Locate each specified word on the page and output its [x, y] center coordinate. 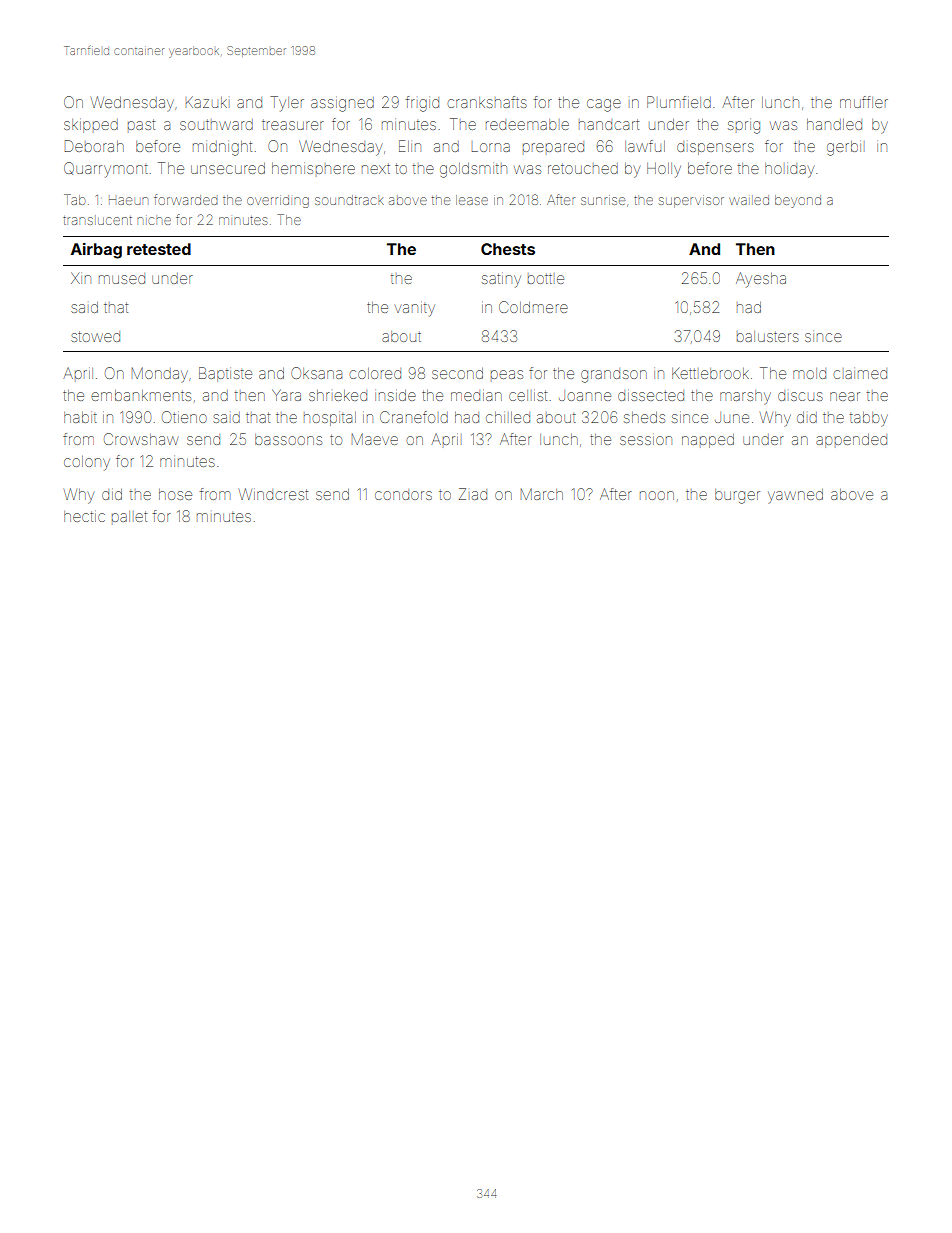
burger [737, 496]
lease [472, 200]
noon [657, 495]
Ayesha [761, 280]
